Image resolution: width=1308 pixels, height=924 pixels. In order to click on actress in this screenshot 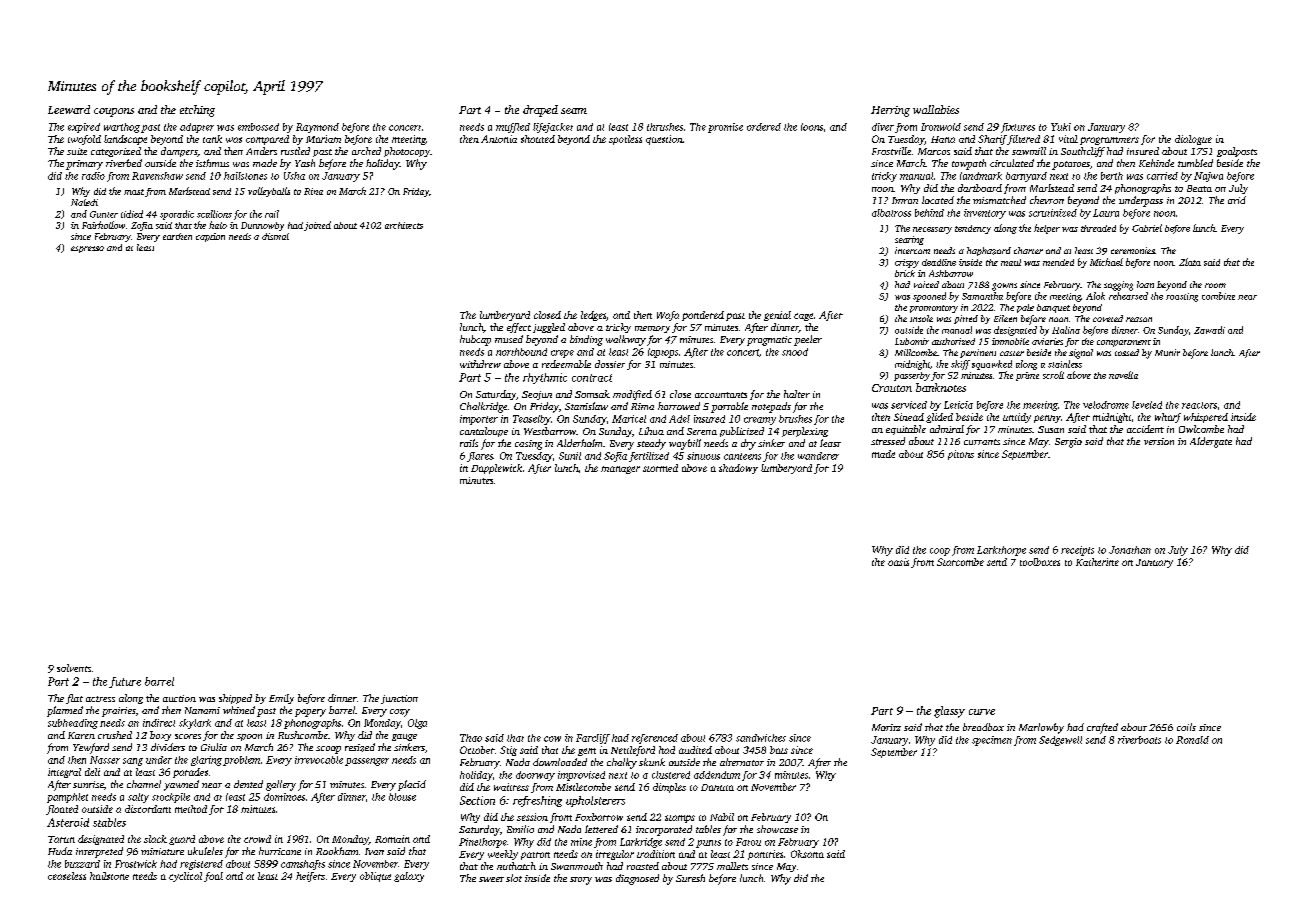, I will do `click(100, 699)`.
